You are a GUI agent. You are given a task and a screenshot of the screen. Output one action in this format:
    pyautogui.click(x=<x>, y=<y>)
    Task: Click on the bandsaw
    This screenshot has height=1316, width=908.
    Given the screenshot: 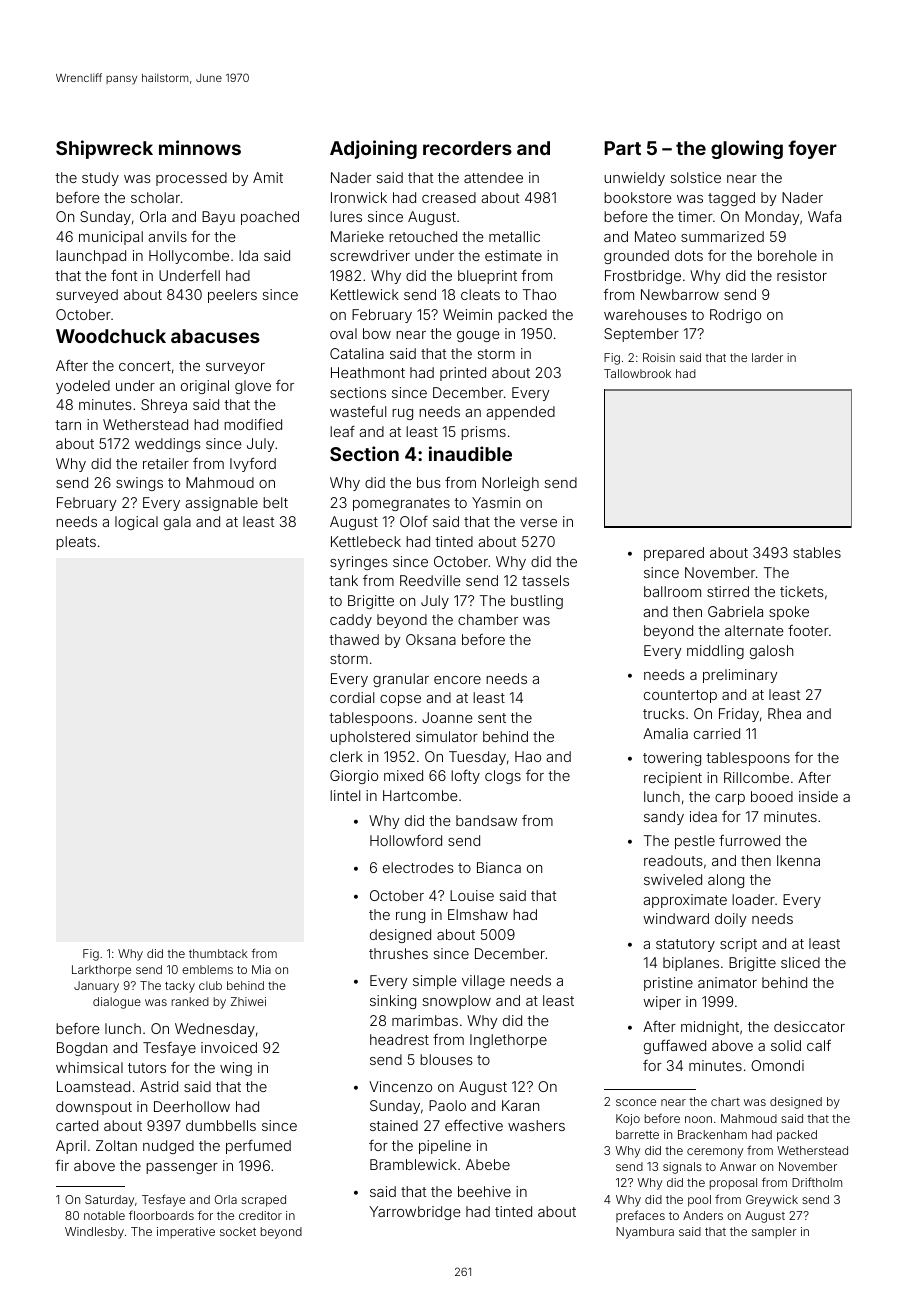 What is the action you would take?
    pyautogui.click(x=486, y=820)
